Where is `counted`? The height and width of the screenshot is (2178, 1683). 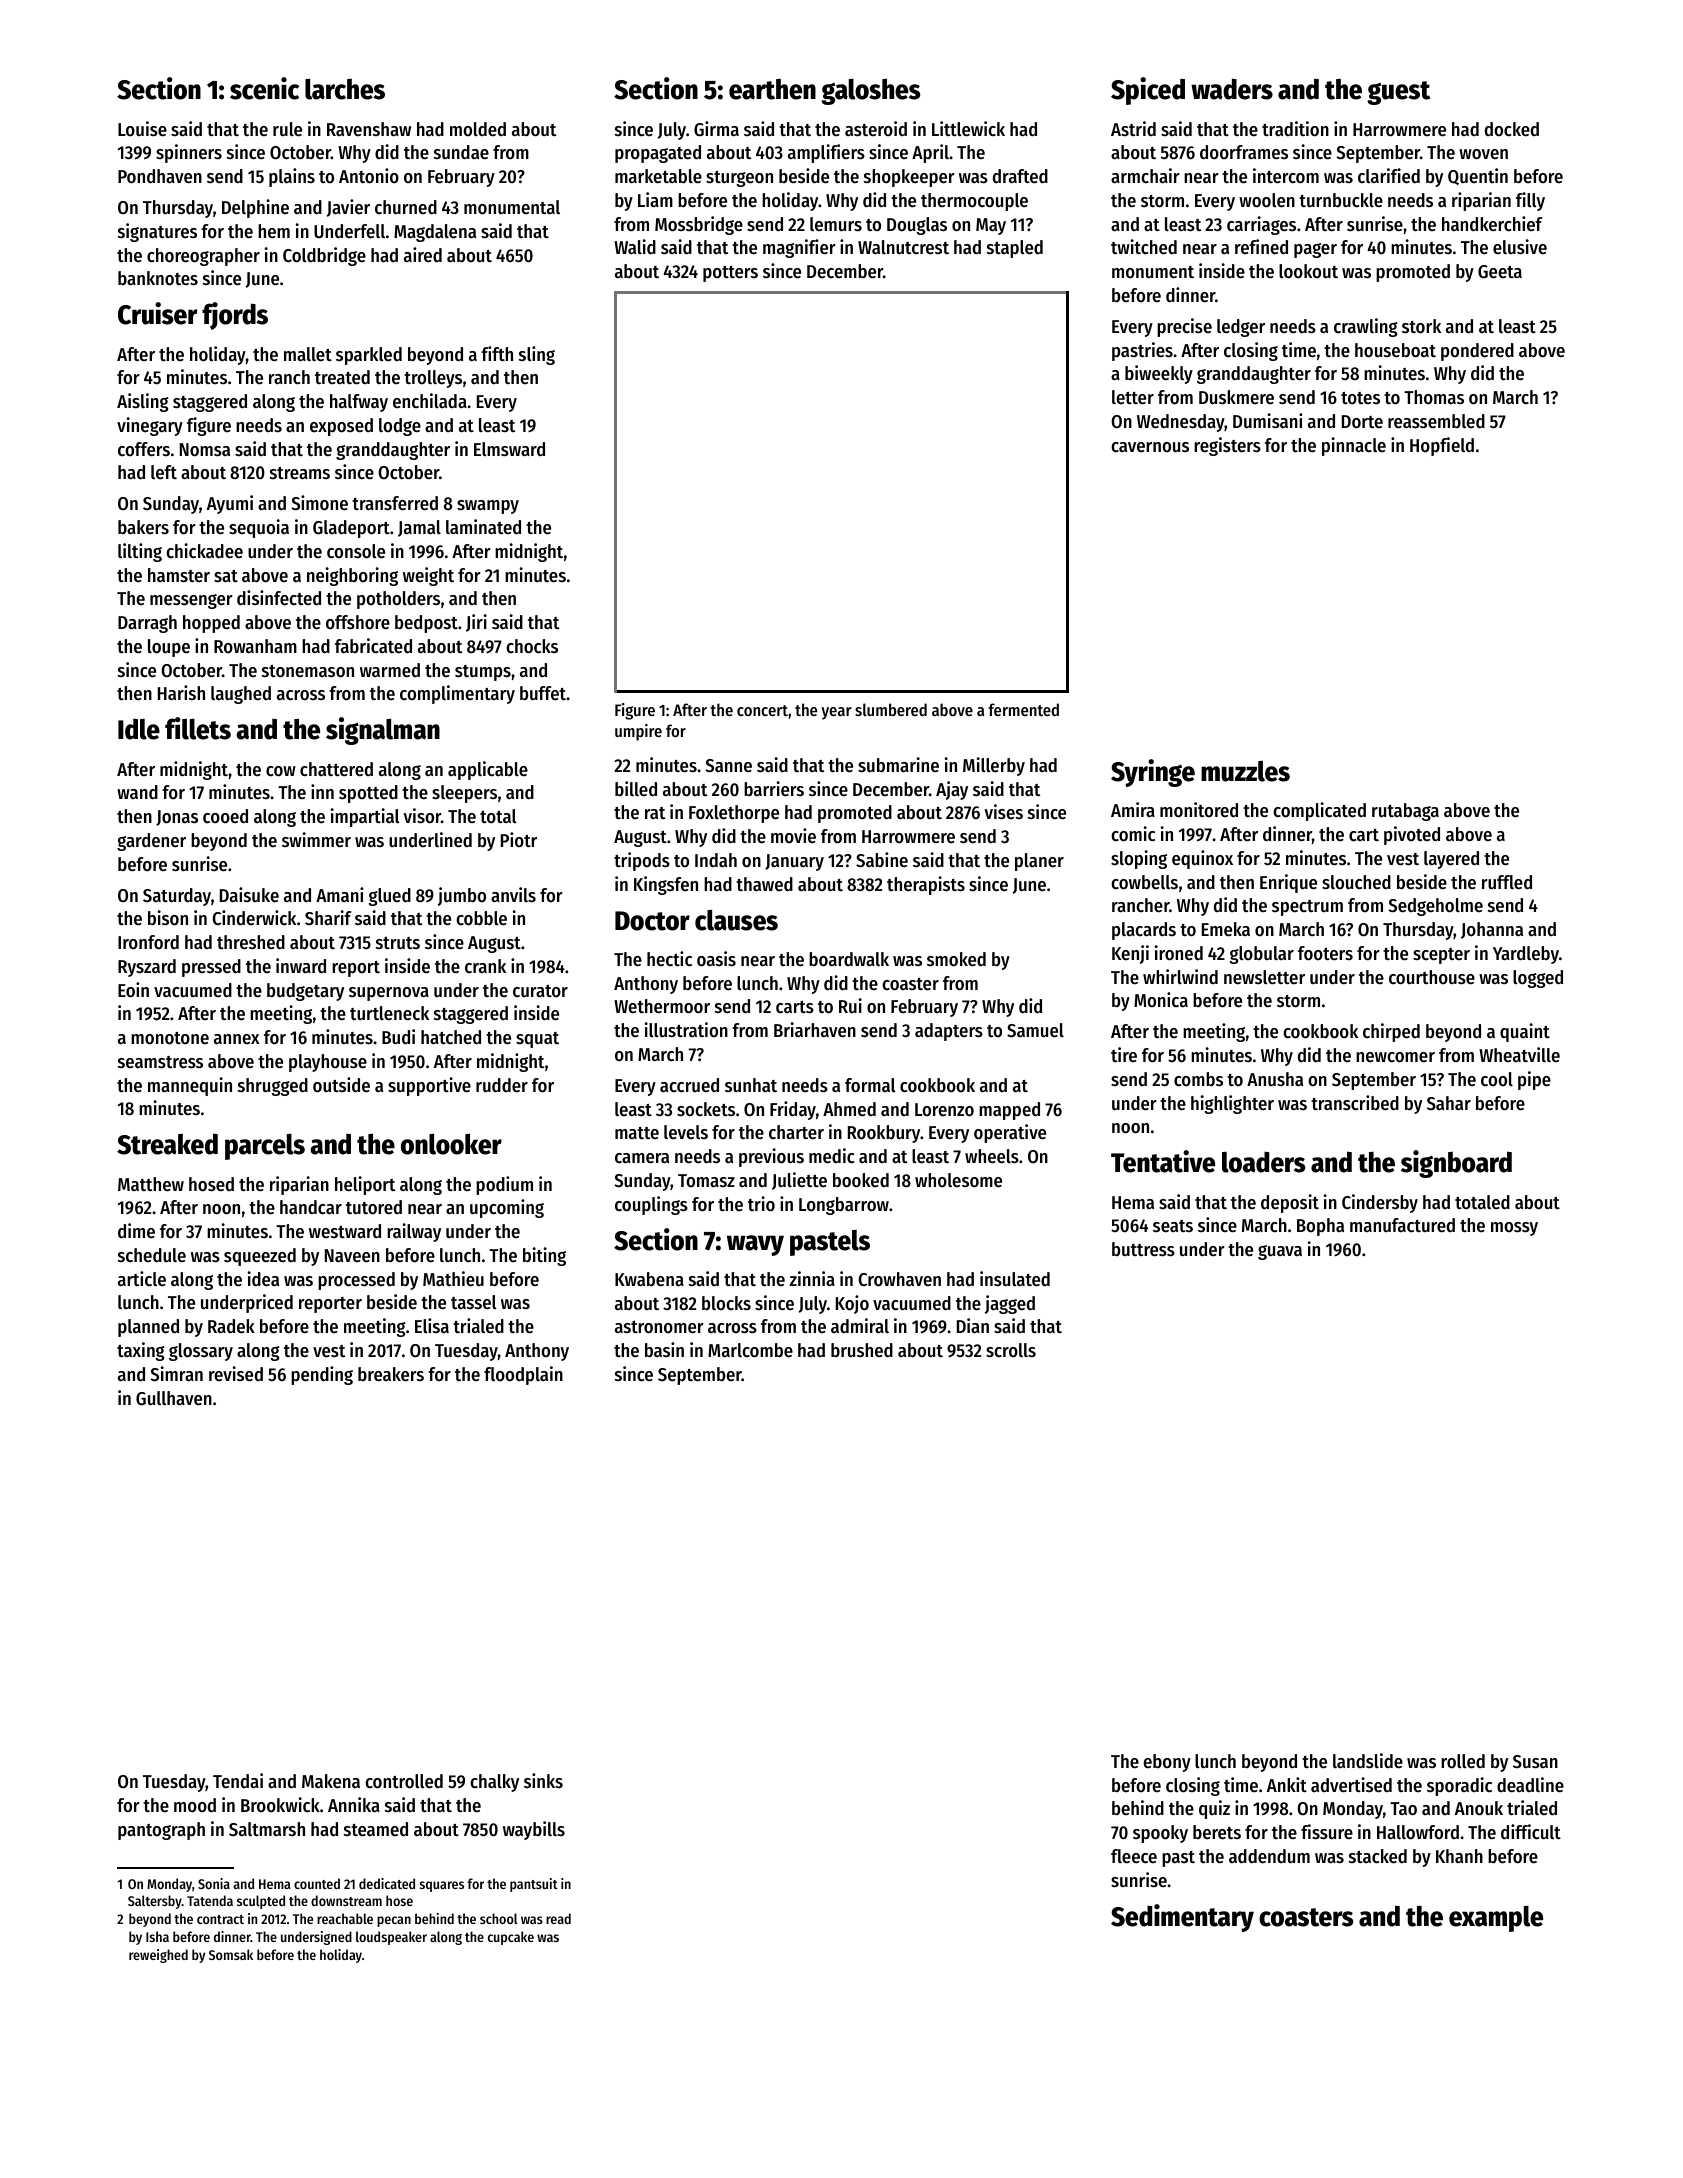
counted is located at coordinates (317, 1883).
